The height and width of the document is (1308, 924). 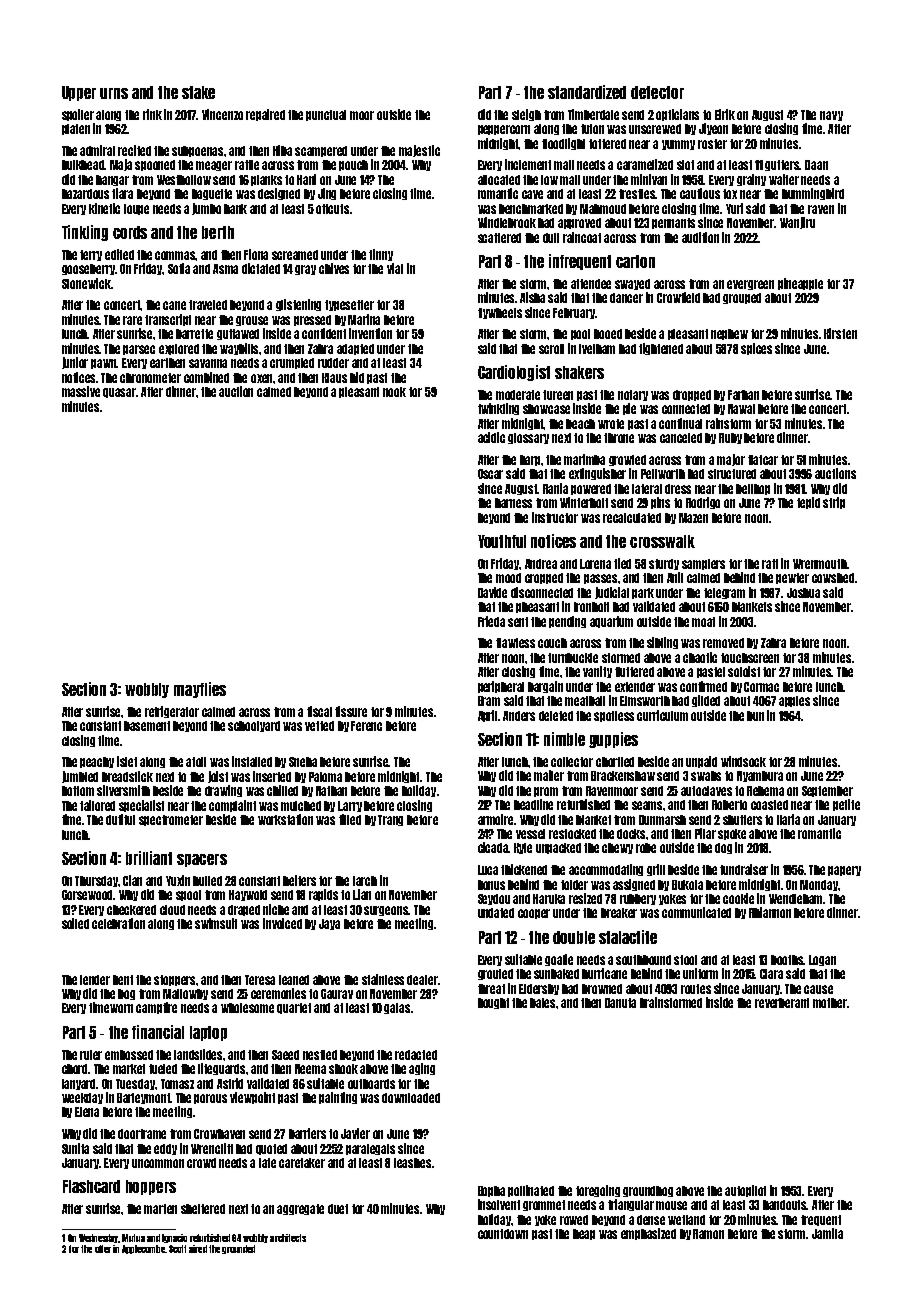 What do you see at coordinates (657, 92) in the document?
I see `detector` at bounding box center [657, 92].
